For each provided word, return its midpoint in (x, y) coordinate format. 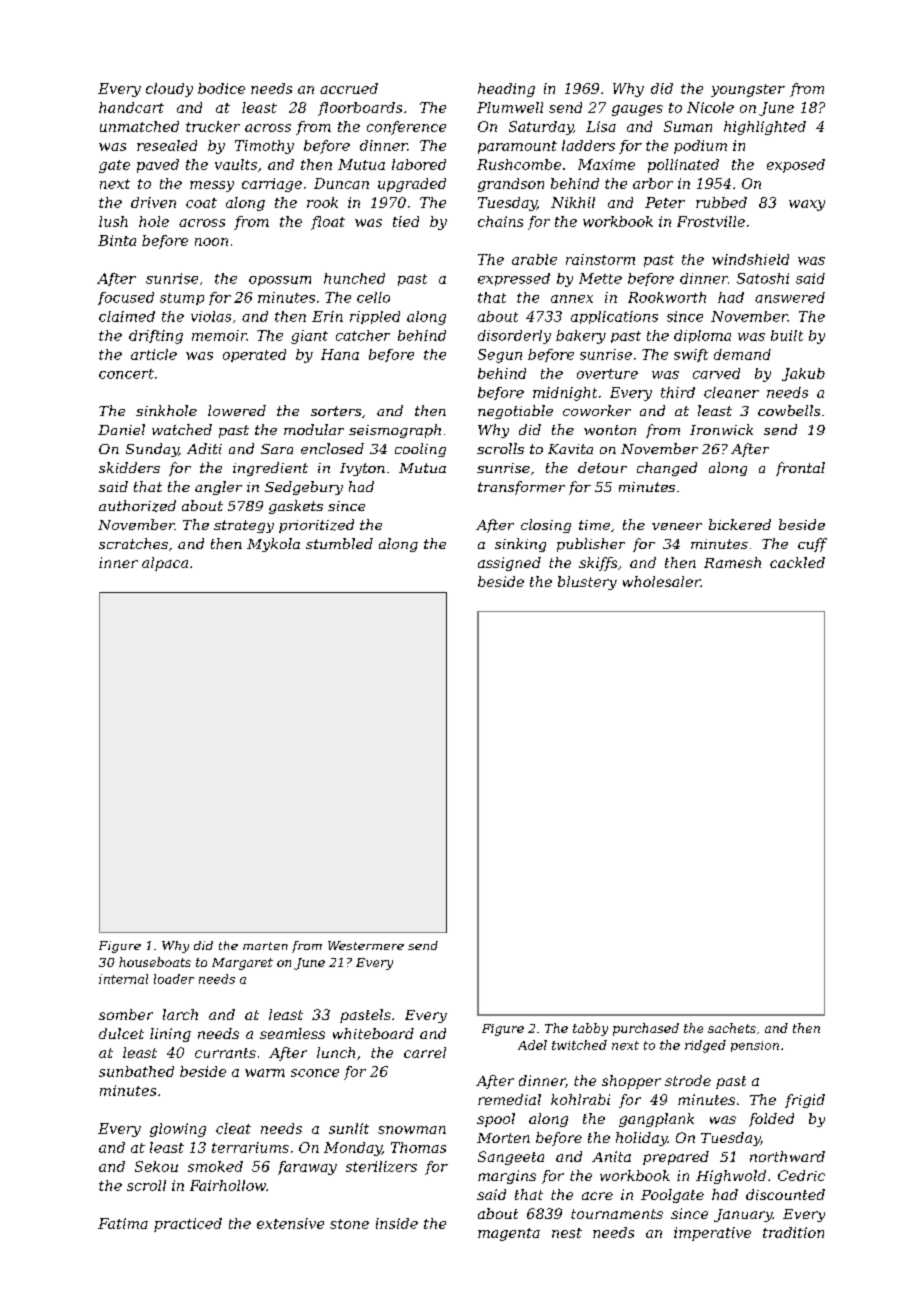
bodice (221, 88)
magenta (509, 1234)
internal (123, 979)
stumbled (339, 543)
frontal (800, 469)
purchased (646, 1029)
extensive (290, 1223)
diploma (702, 336)
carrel (425, 1052)
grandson (511, 185)
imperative (712, 1234)
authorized (137, 506)
